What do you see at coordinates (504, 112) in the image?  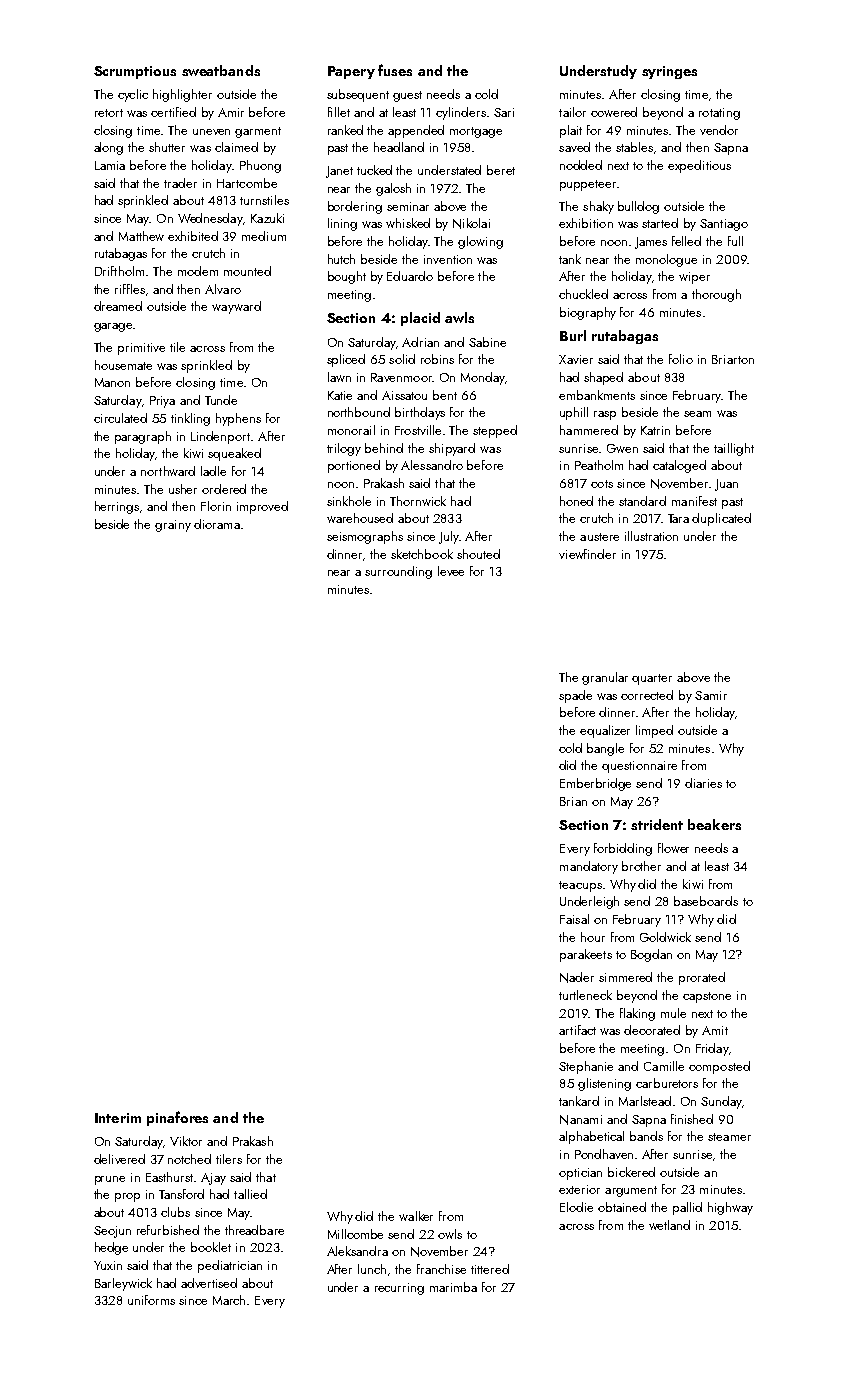 I see `Sari` at bounding box center [504, 112].
